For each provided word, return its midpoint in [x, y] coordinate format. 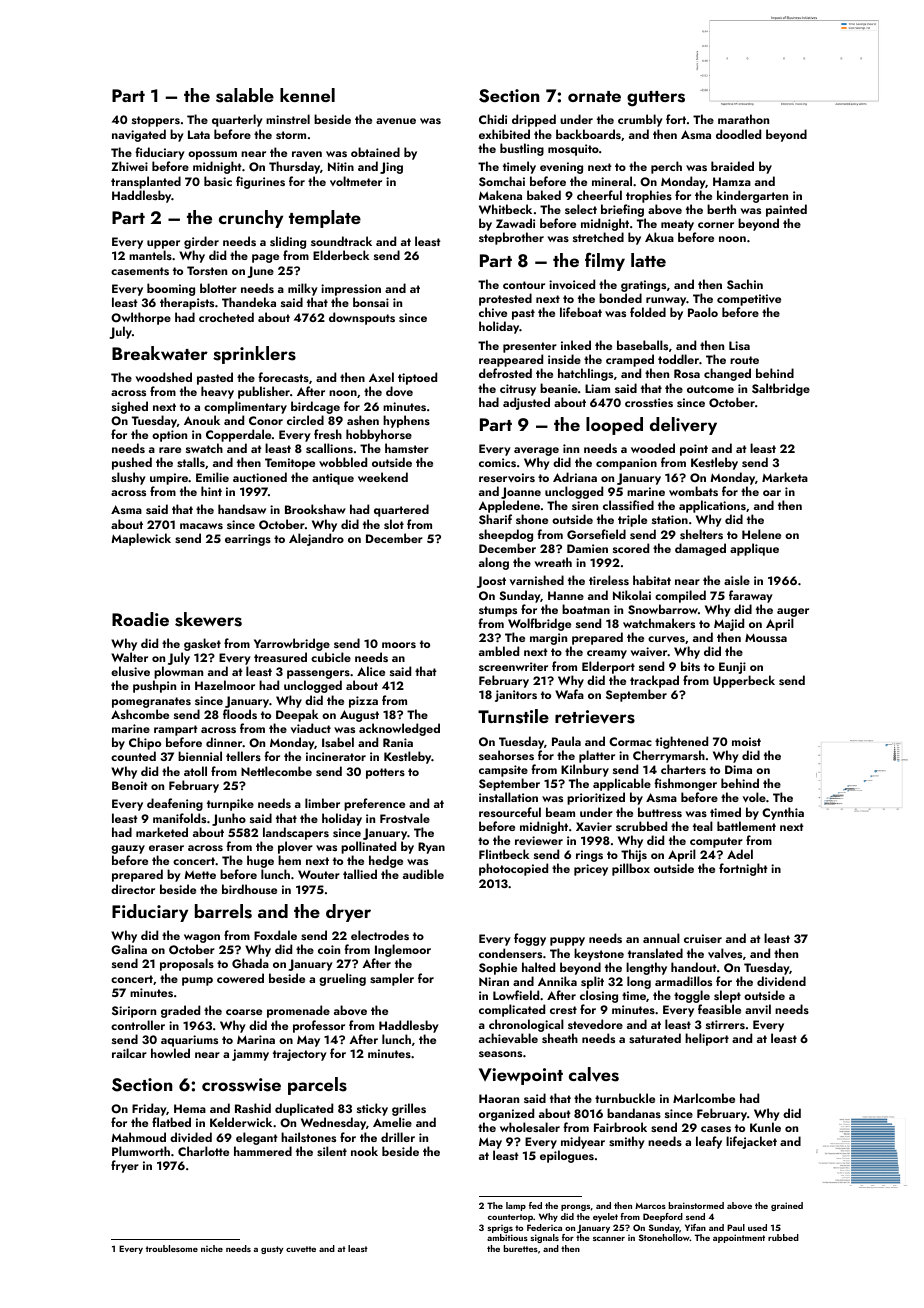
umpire [169, 479]
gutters [656, 99]
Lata [199, 134]
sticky [372, 1109]
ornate [594, 96]
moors [399, 645]
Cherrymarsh [669, 756]
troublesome [172, 1248]
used [757, 1227]
